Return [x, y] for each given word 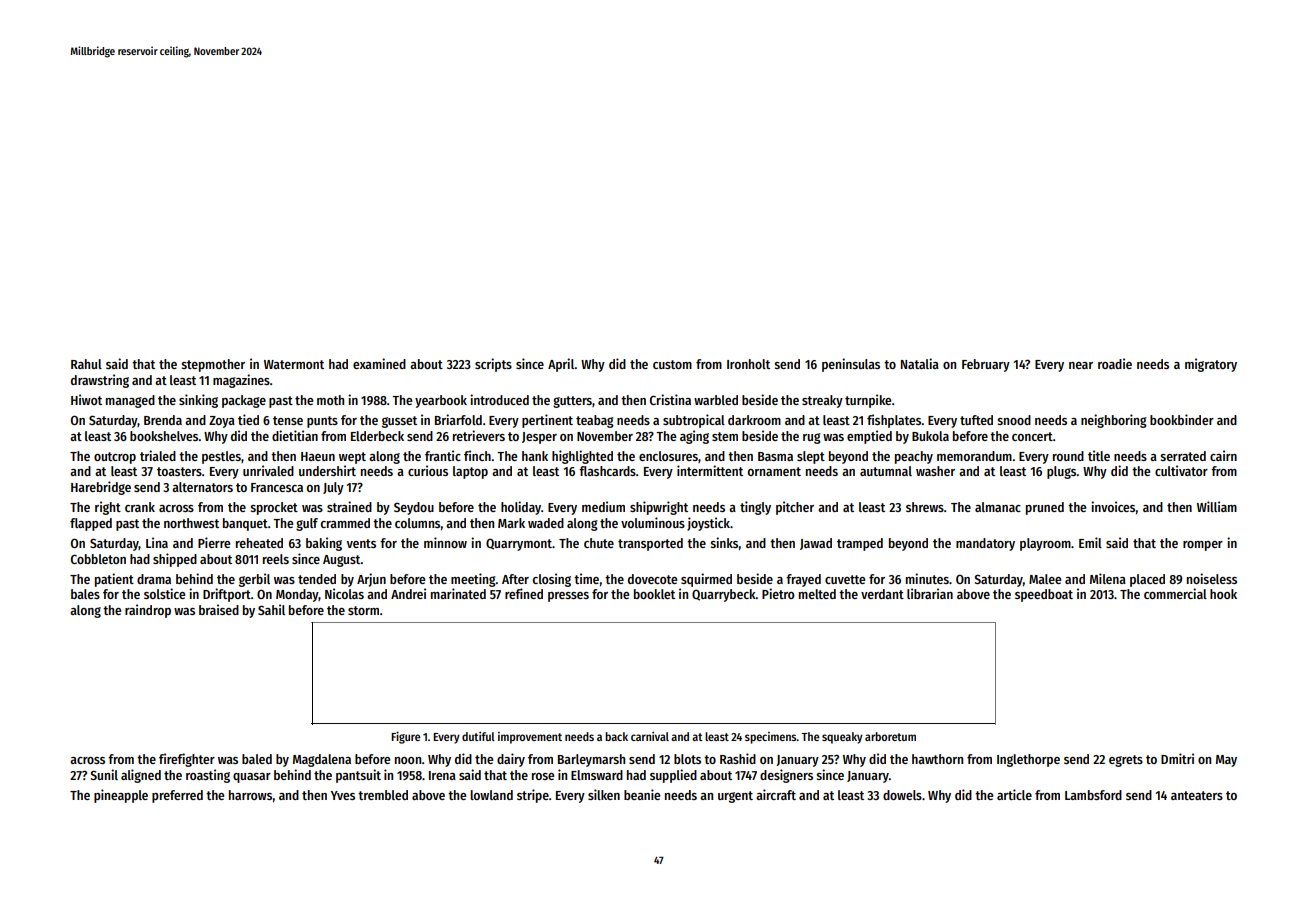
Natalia [920, 363]
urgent [735, 797]
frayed [803, 580]
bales [85, 594]
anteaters [1197, 795]
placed [1147, 580]
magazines [241, 381]
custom [672, 364]
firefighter [187, 760]
